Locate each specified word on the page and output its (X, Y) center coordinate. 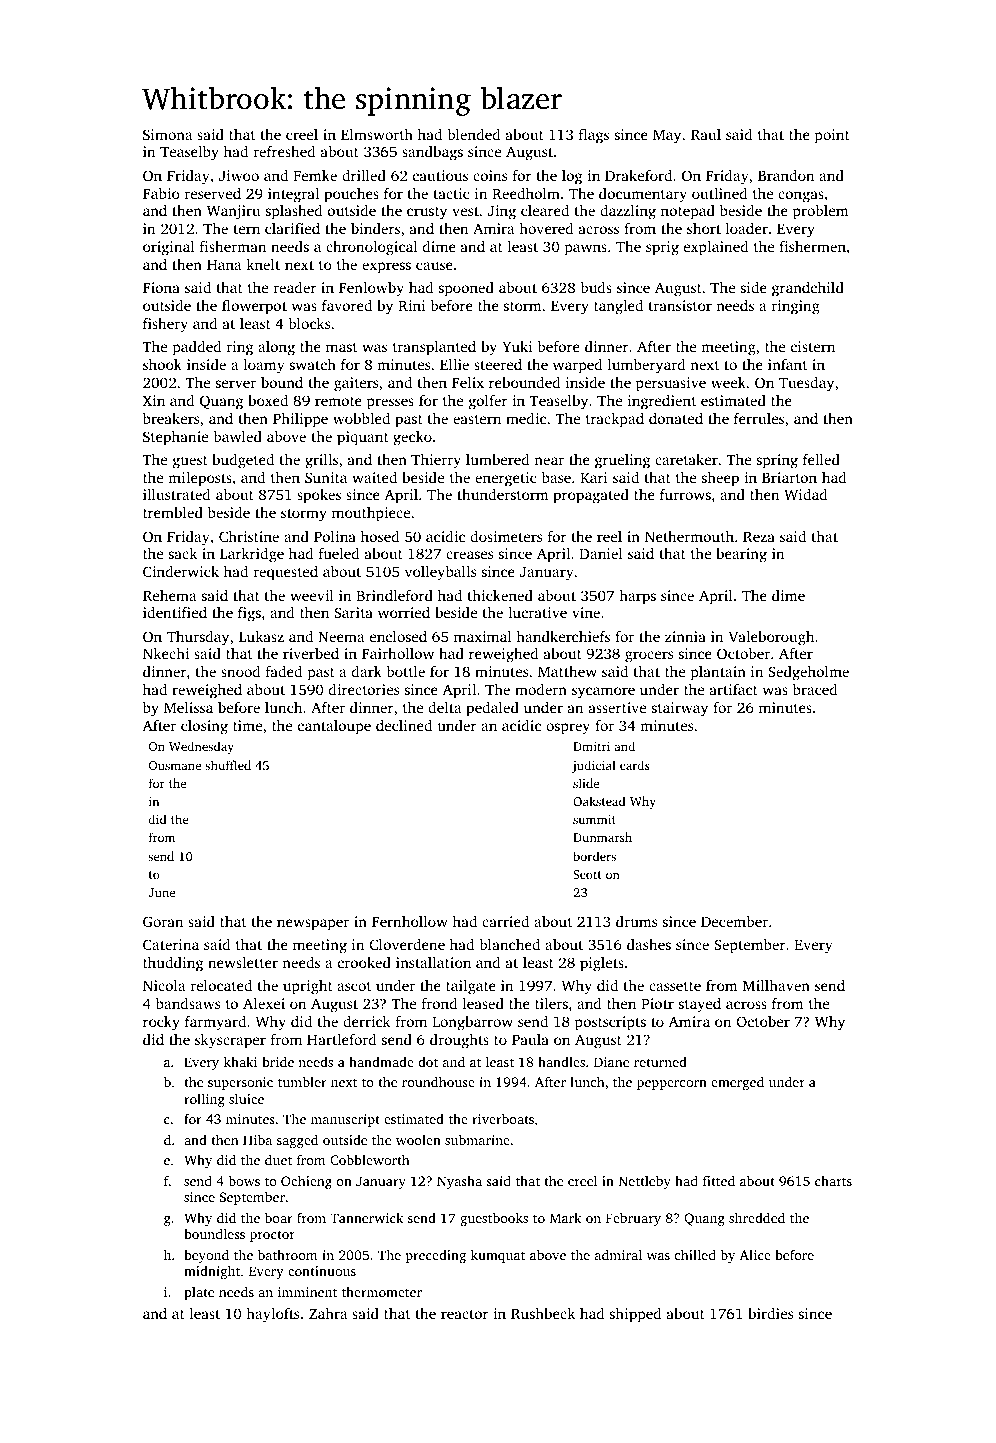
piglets (602, 964)
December (734, 921)
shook (162, 364)
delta (445, 707)
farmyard (215, 1023)
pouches (351, 195)
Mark (565, 1218)
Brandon (786, 175)
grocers (649, 657)
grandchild (808, 289)
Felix (468, 382)
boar (279, 1217)
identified (175, 612)
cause (434, 266)
